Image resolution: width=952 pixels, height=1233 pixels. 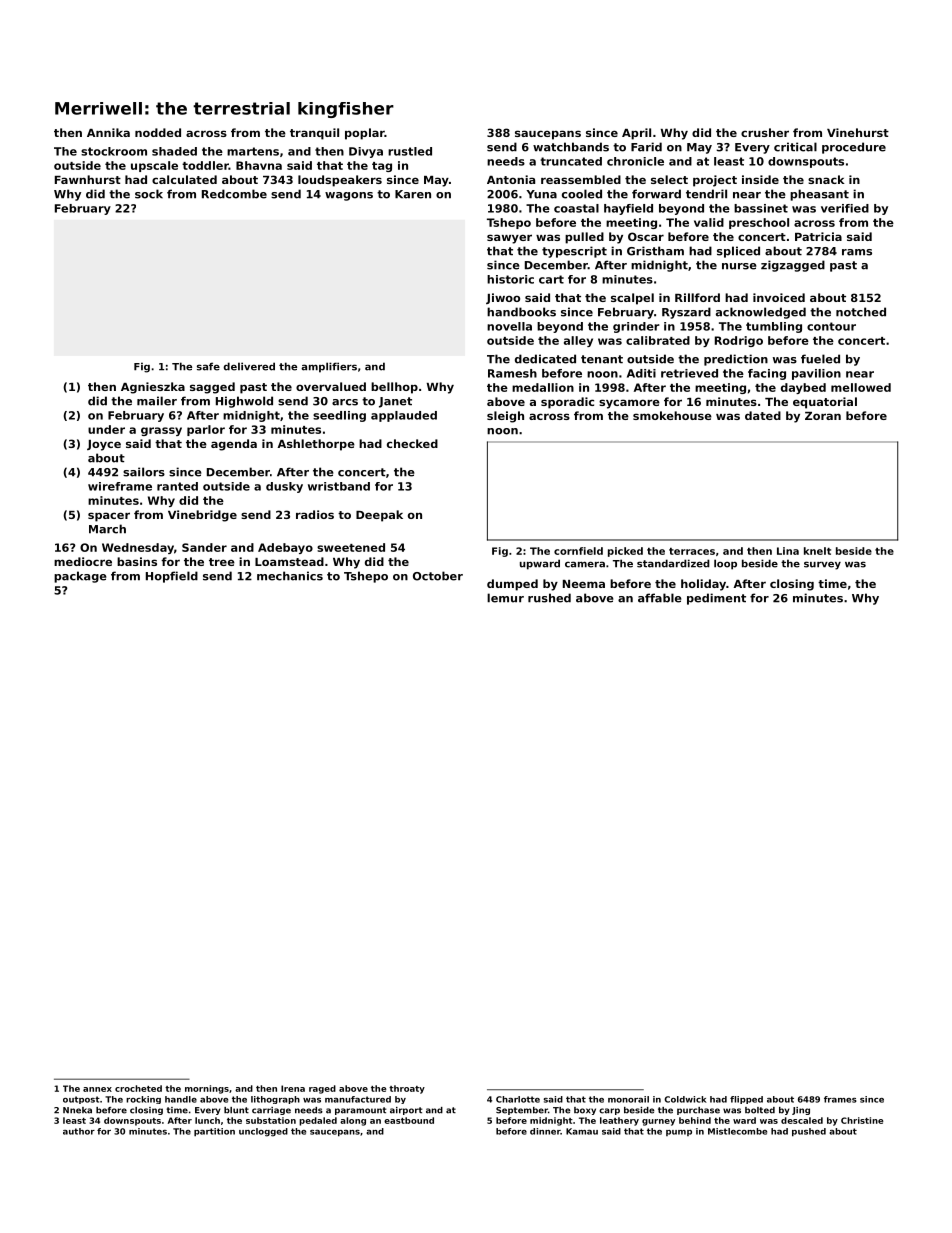 I want to click on tranquil, so click(x=314, y=134).
